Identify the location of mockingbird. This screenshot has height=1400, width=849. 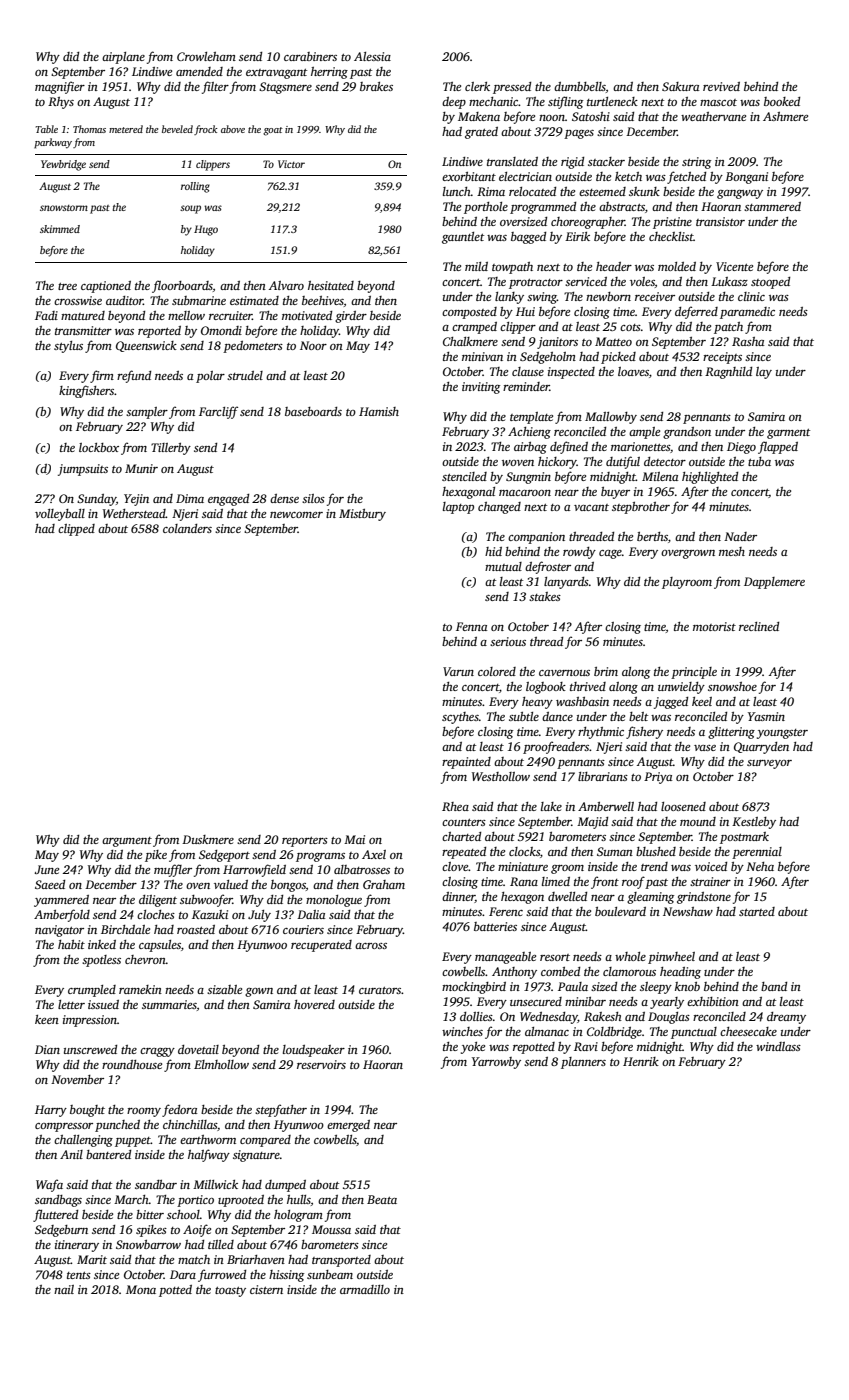
(474, 988).
